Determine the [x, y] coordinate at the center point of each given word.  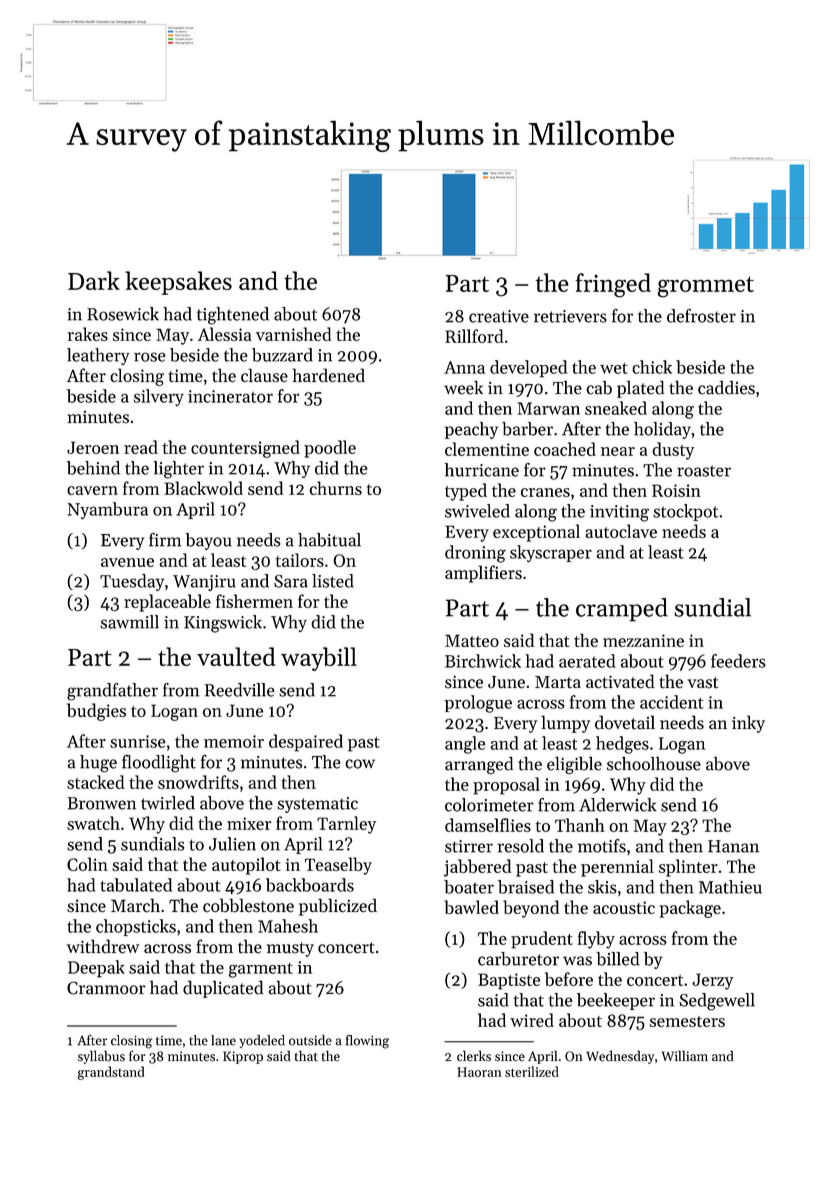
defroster [701, 316]
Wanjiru [204, 583]
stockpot [685, 512]
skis [602, 887]
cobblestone [248, 905]
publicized [338, 907]
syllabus [101, 1057]
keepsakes [178, 283]
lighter [178, 470]
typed [466, 492]
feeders [738, 661]
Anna [464, 367]
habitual [329, 540]
